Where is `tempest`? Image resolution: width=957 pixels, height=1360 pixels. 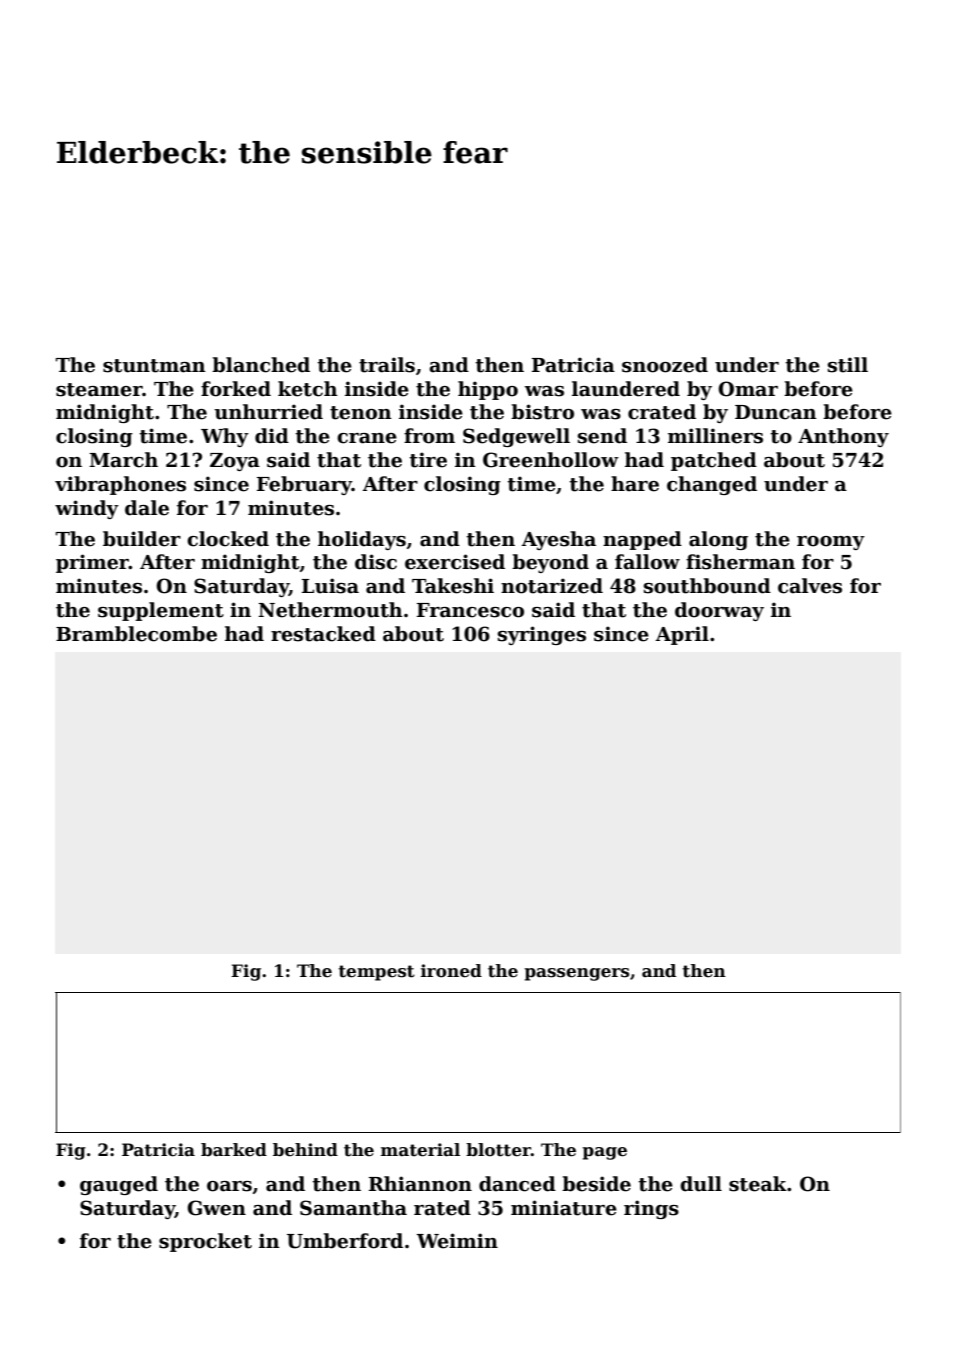 tempest is located at coordinates (377, 973).
